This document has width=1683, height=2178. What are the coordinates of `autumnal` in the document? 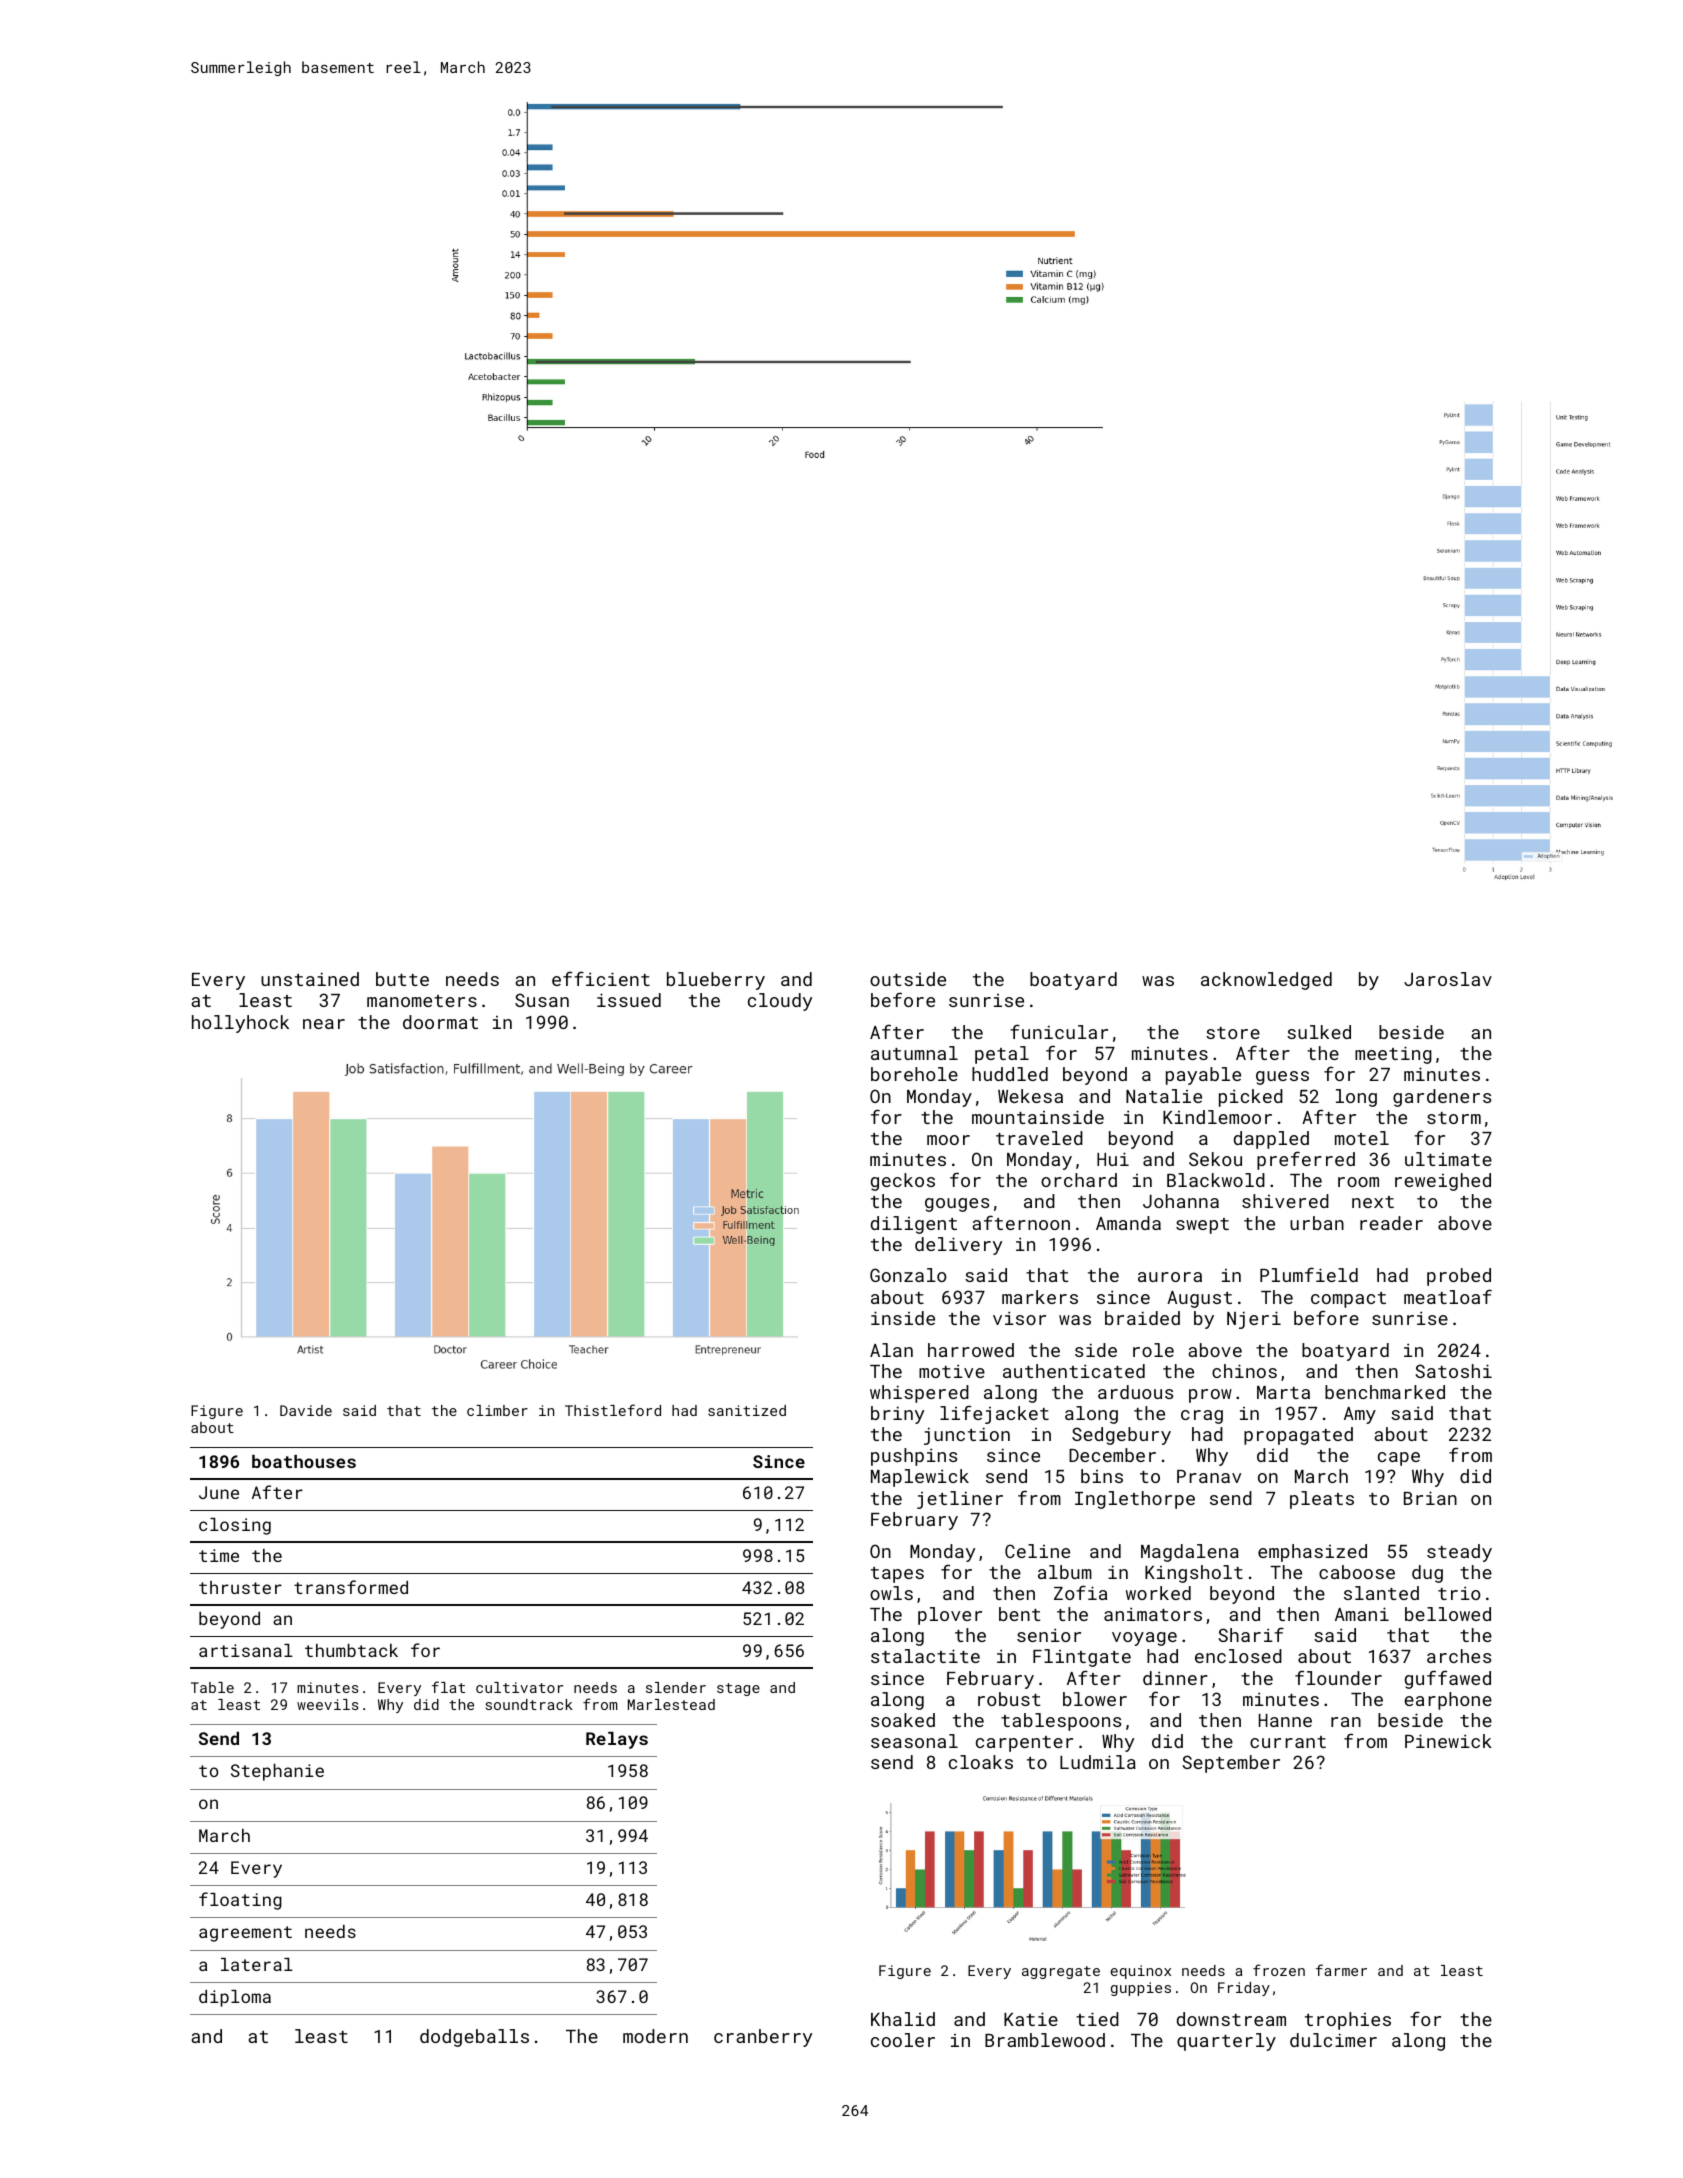 It's located at (914, 1053).
